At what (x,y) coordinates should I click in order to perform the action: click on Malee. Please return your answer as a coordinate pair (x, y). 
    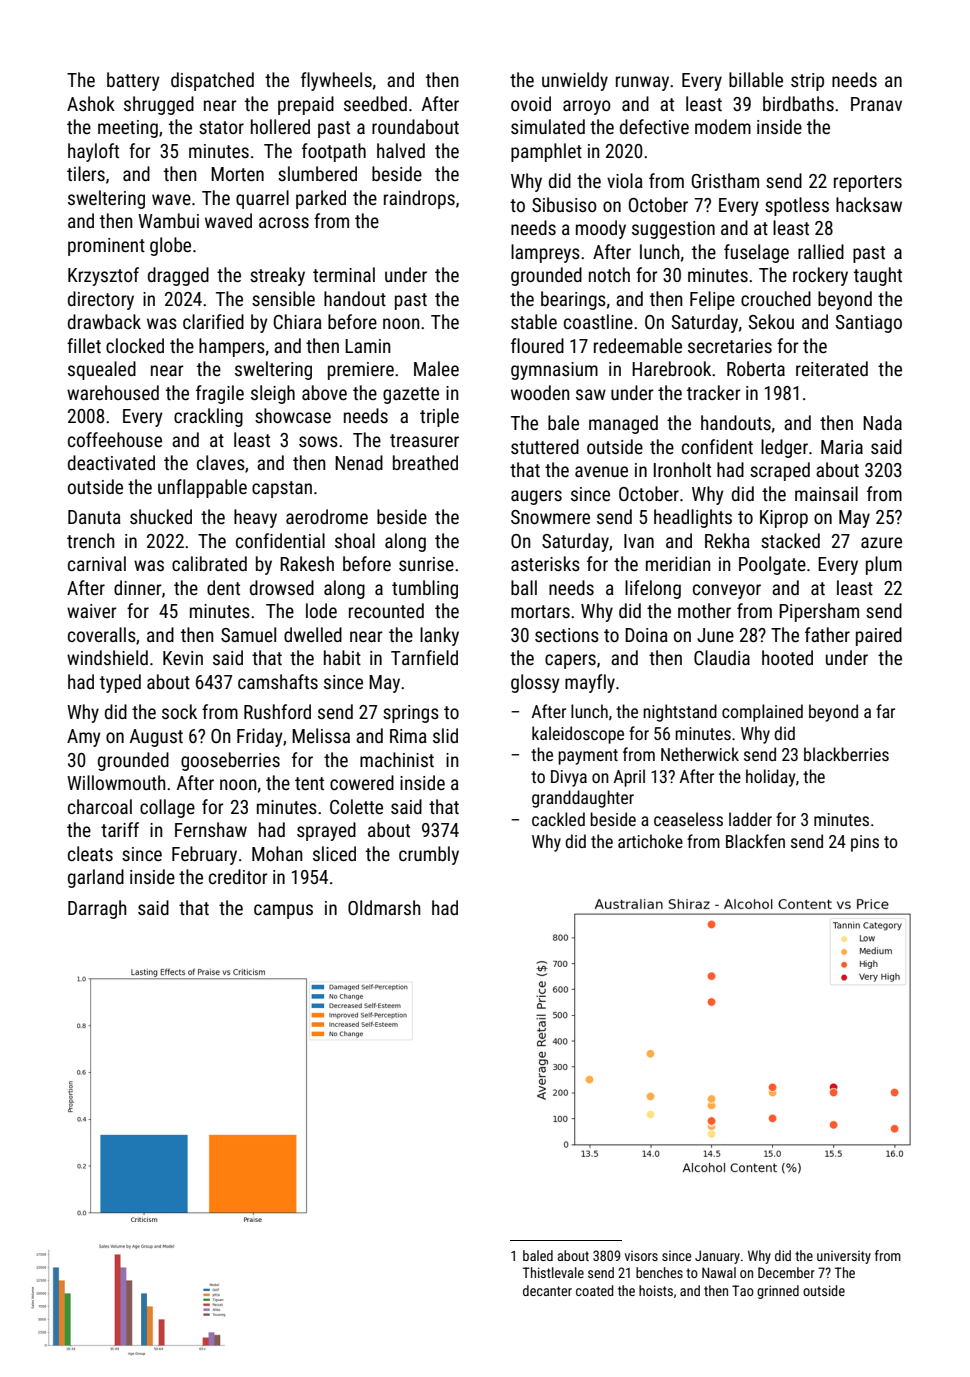
    Looking at the image, I should click on (436, 368).
